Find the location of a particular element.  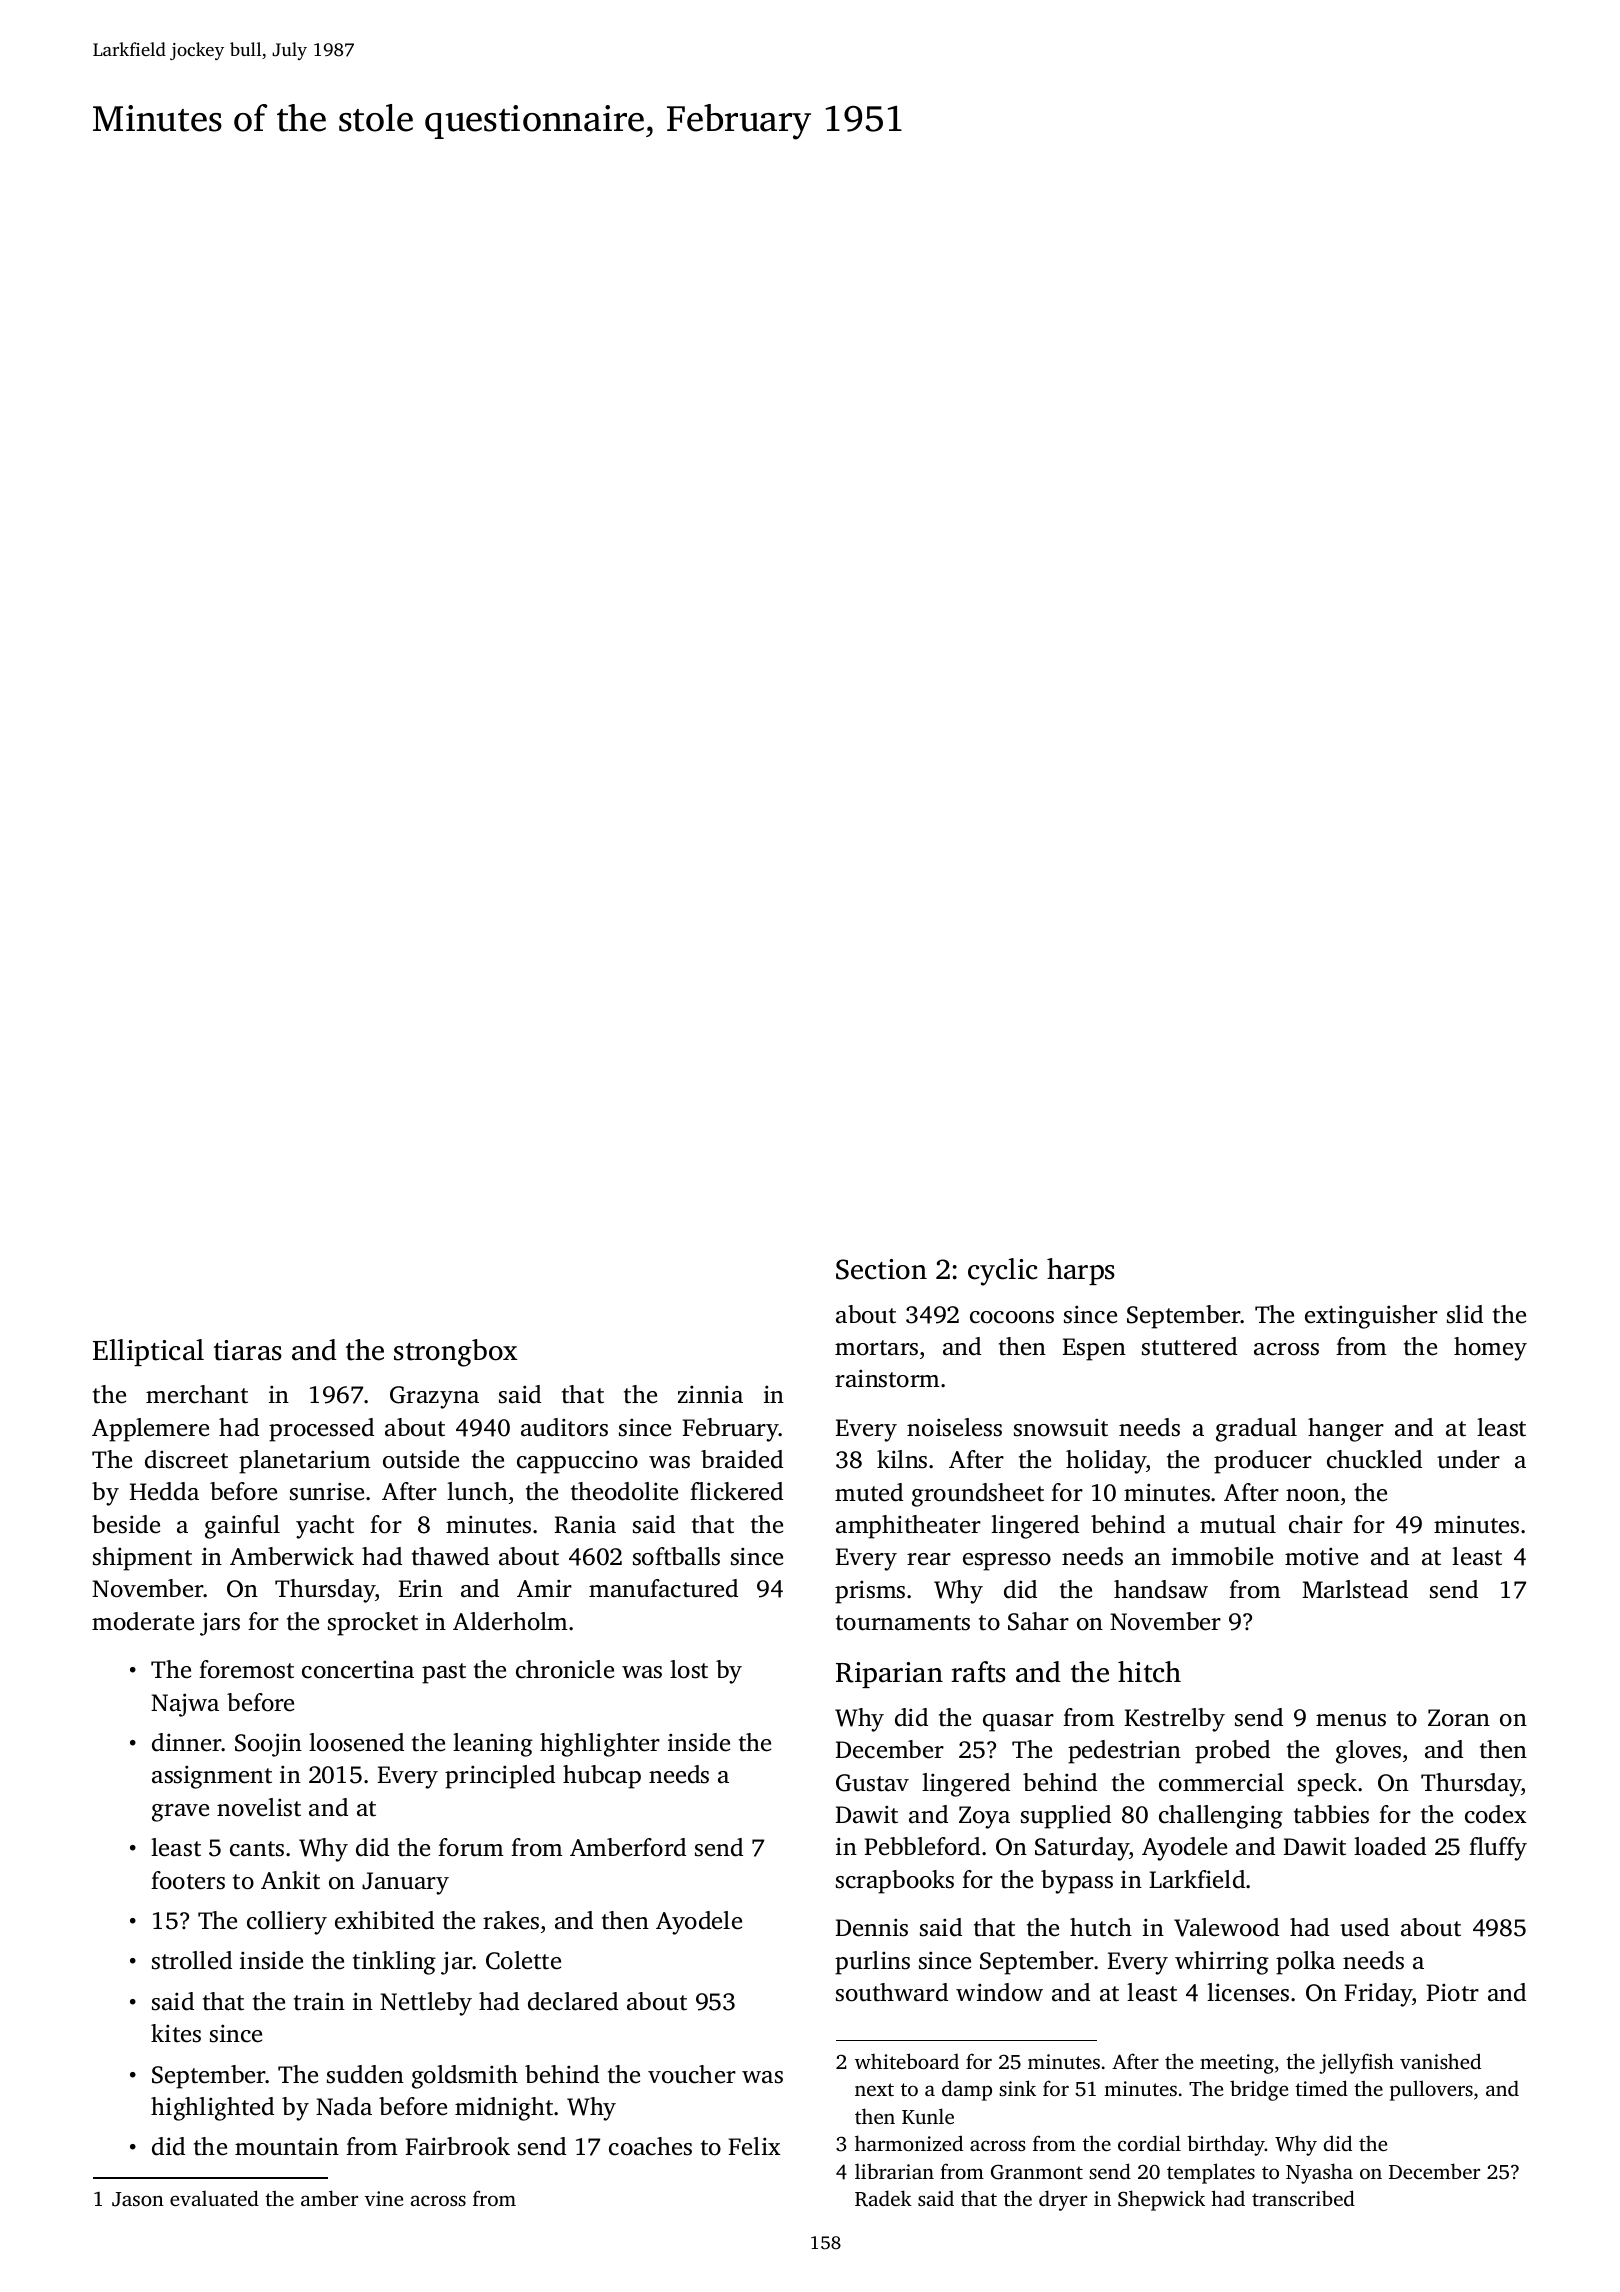

voucher is located at coordinates (692, 2074).
